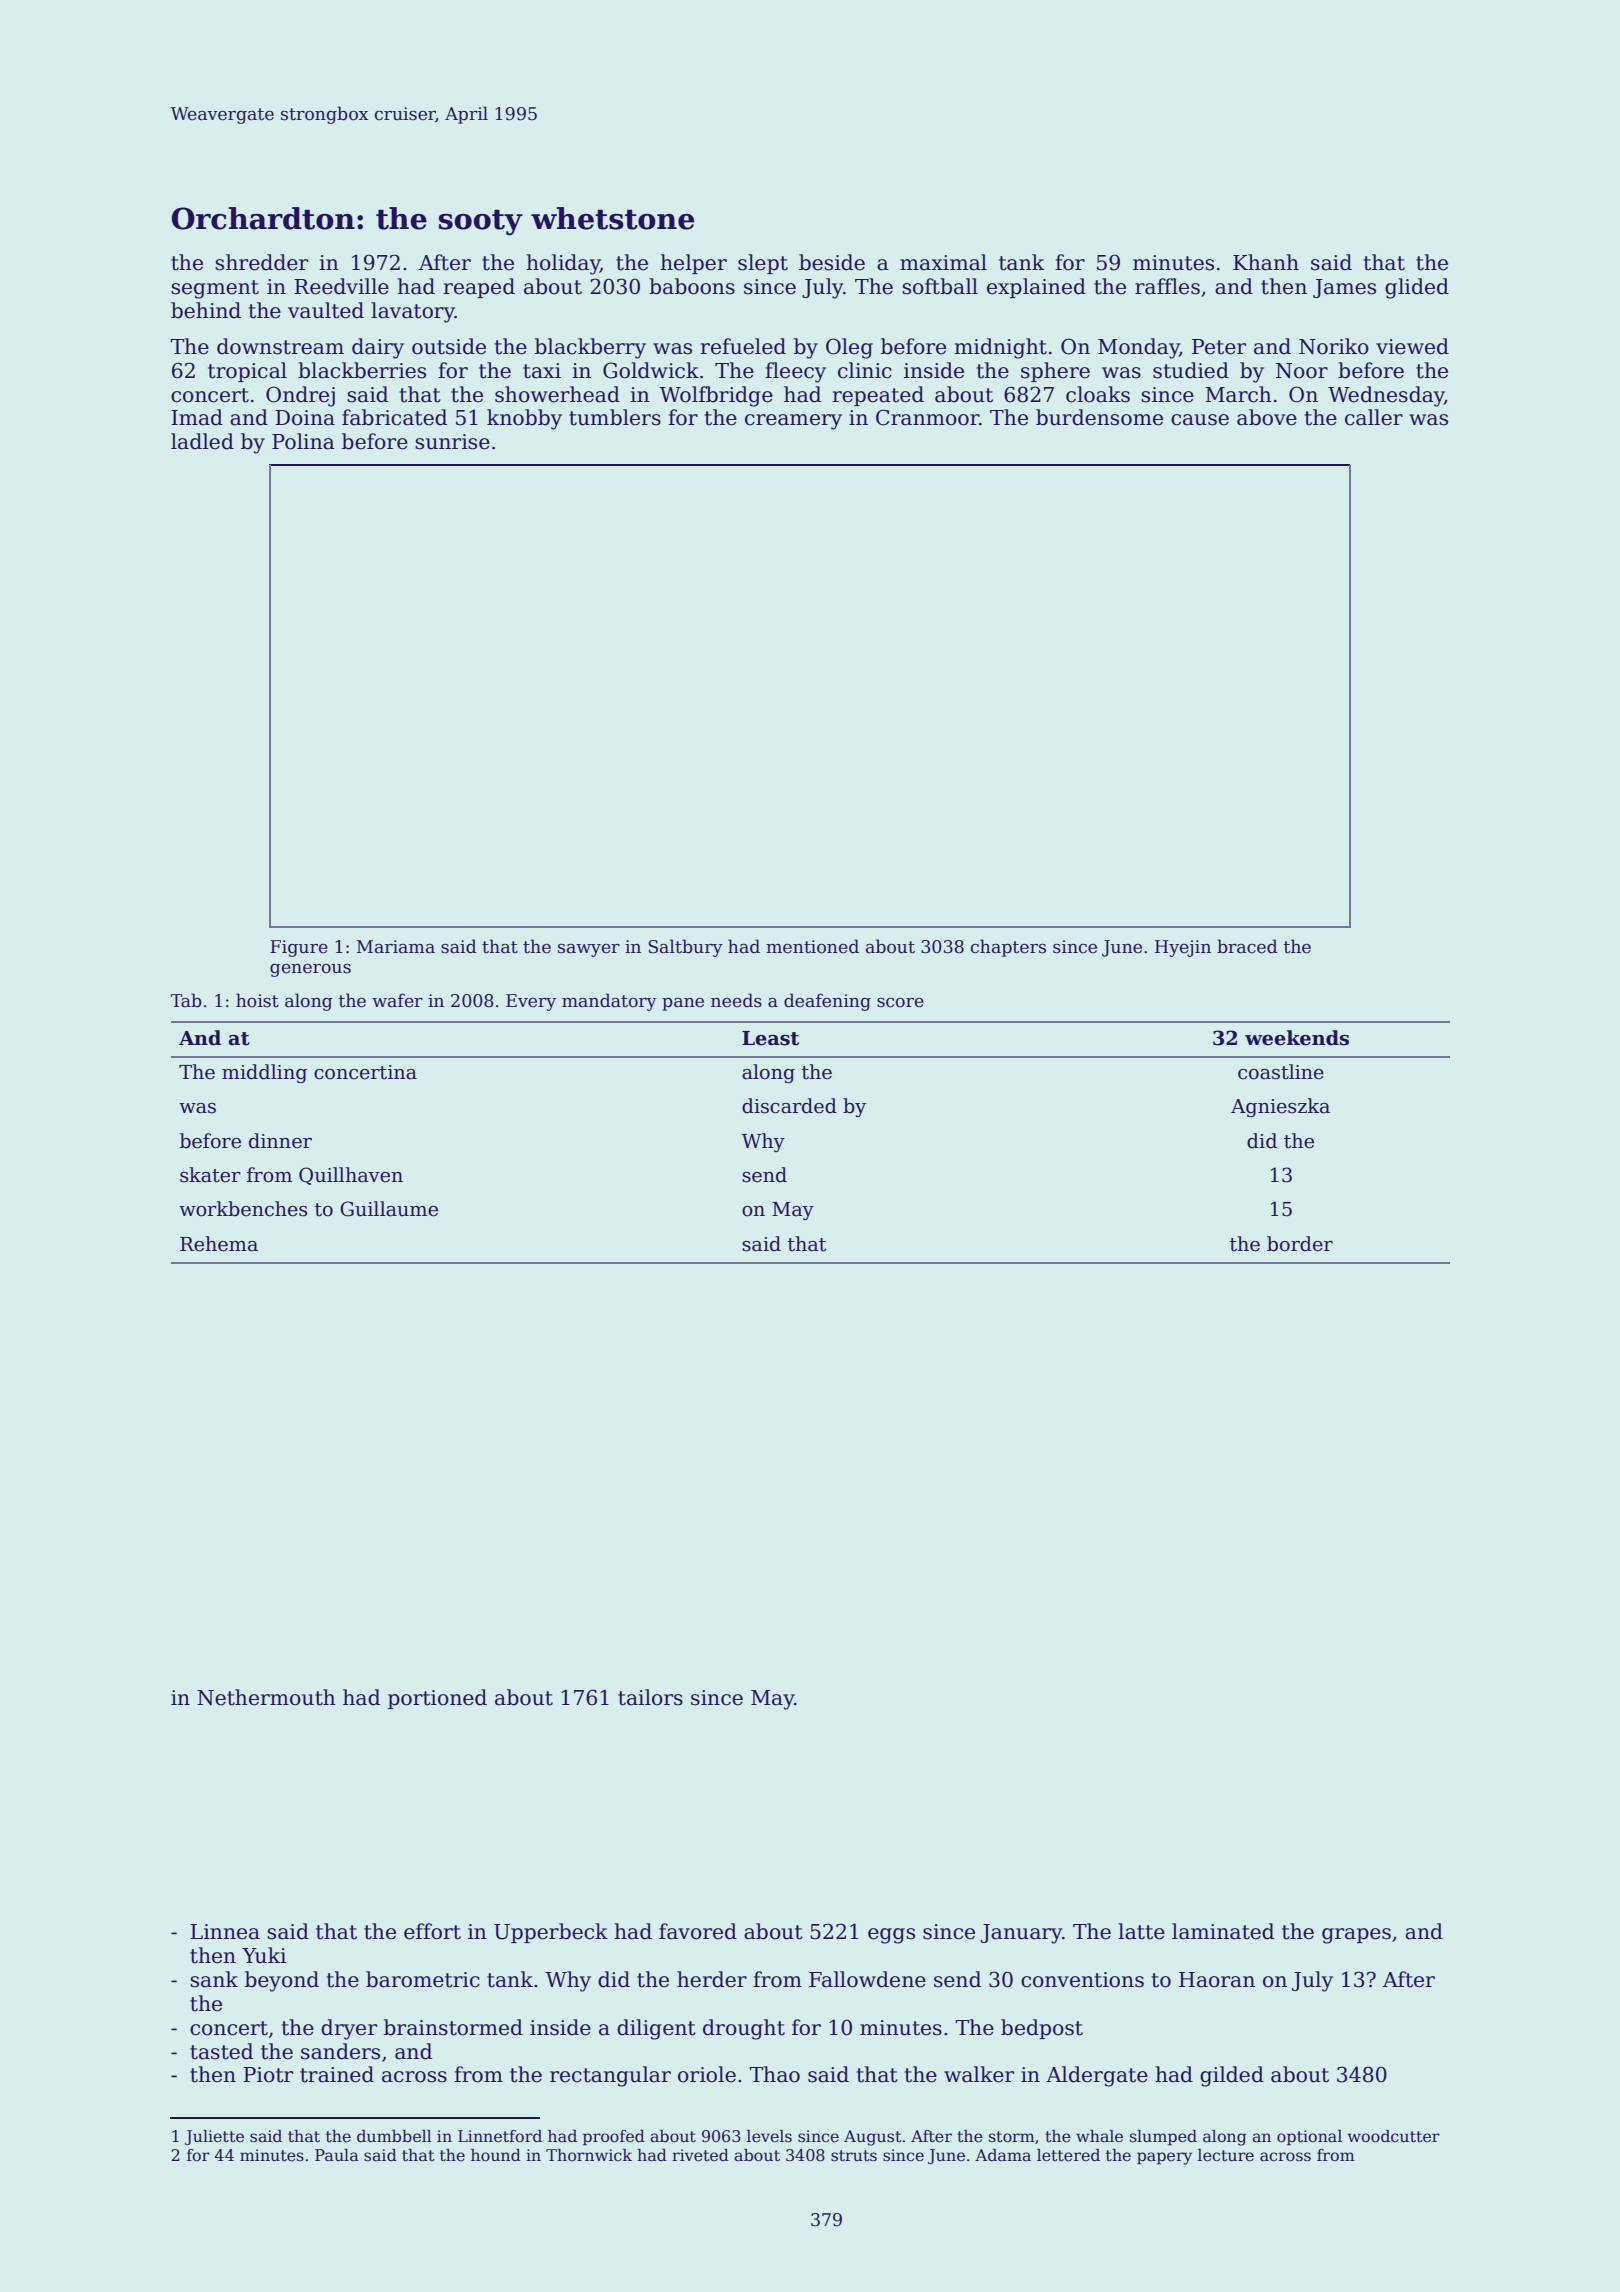 The height and width of the screenshot is (2292, 1620). What do you see at coordinates (1008, 948) in the screenshot?
I see `chapters` at bounding box center [1008, 948].
